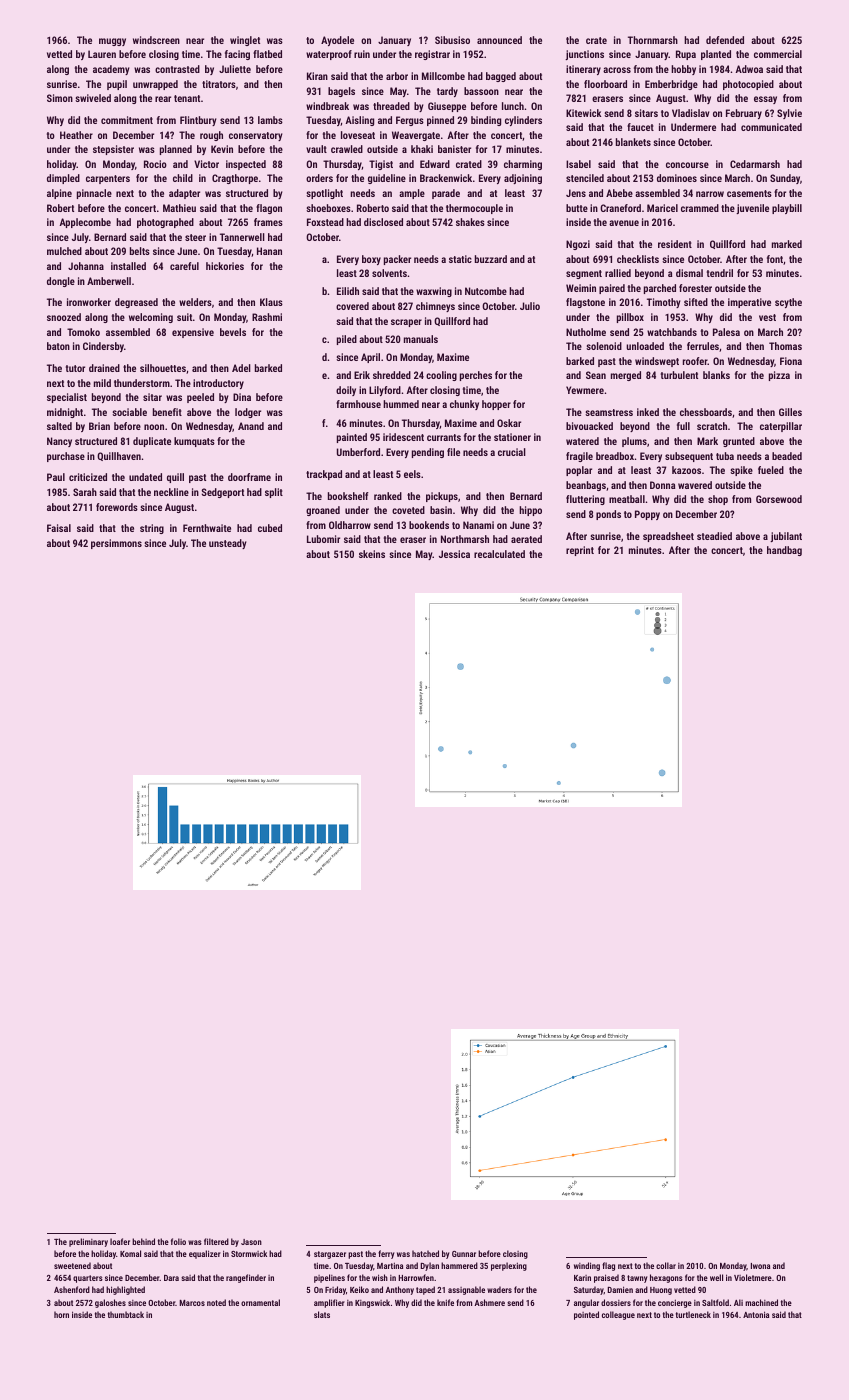 This screenshot has height=1400, width=849. What do you see at coordinates (714, 536) in the screenshot?
I see `steadied` at bounding box center [714, 536].
